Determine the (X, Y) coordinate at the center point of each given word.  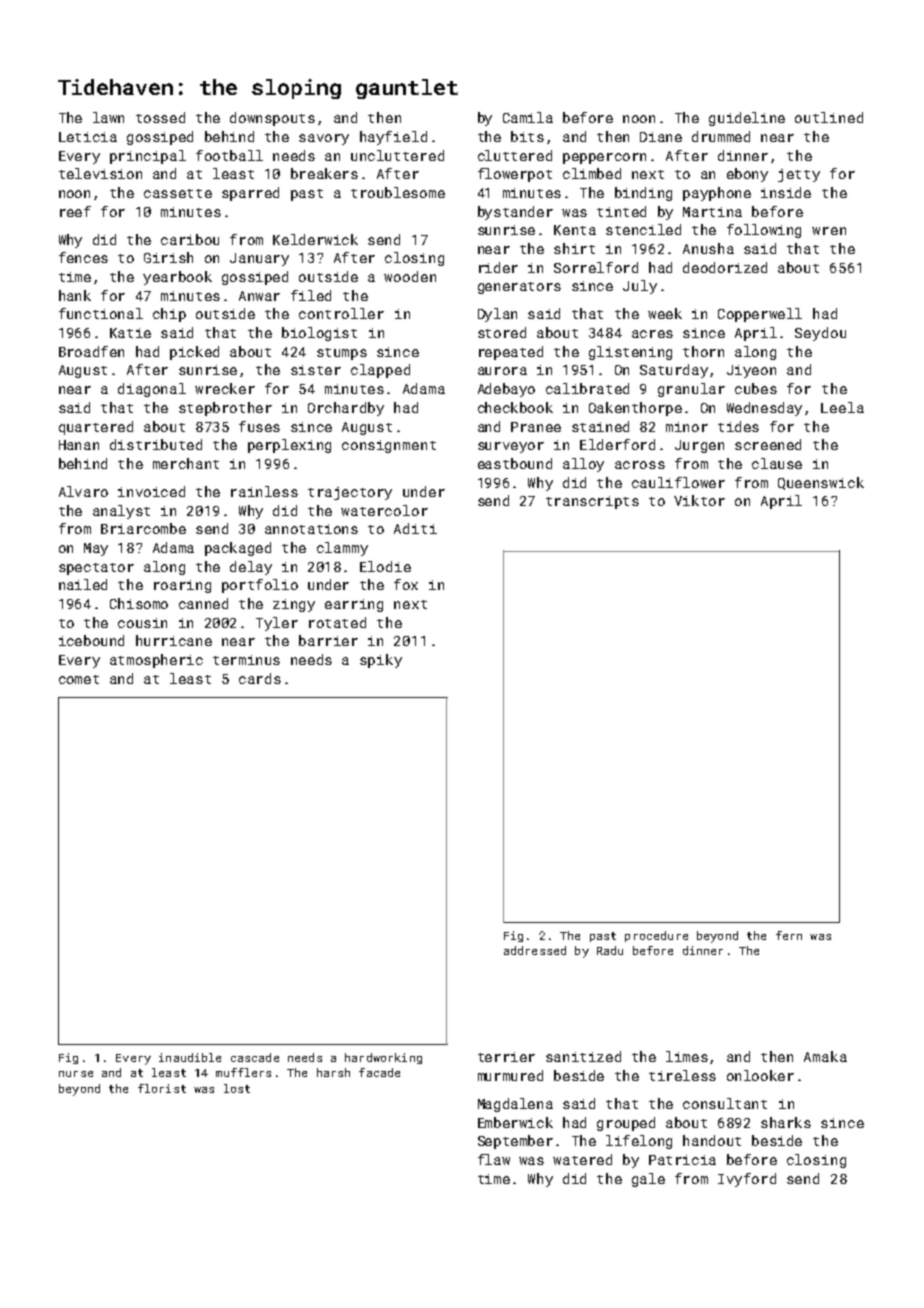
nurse (76, 1074)
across (640, 465)
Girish (168, 257)
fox (406, 584)
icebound (91, 640)
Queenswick (821, 483)
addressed (535, 950)
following (764, 231)
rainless (264, 491)
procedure (656, 936)
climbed (592, 173)
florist (162, 1088)
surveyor (511, 447)
